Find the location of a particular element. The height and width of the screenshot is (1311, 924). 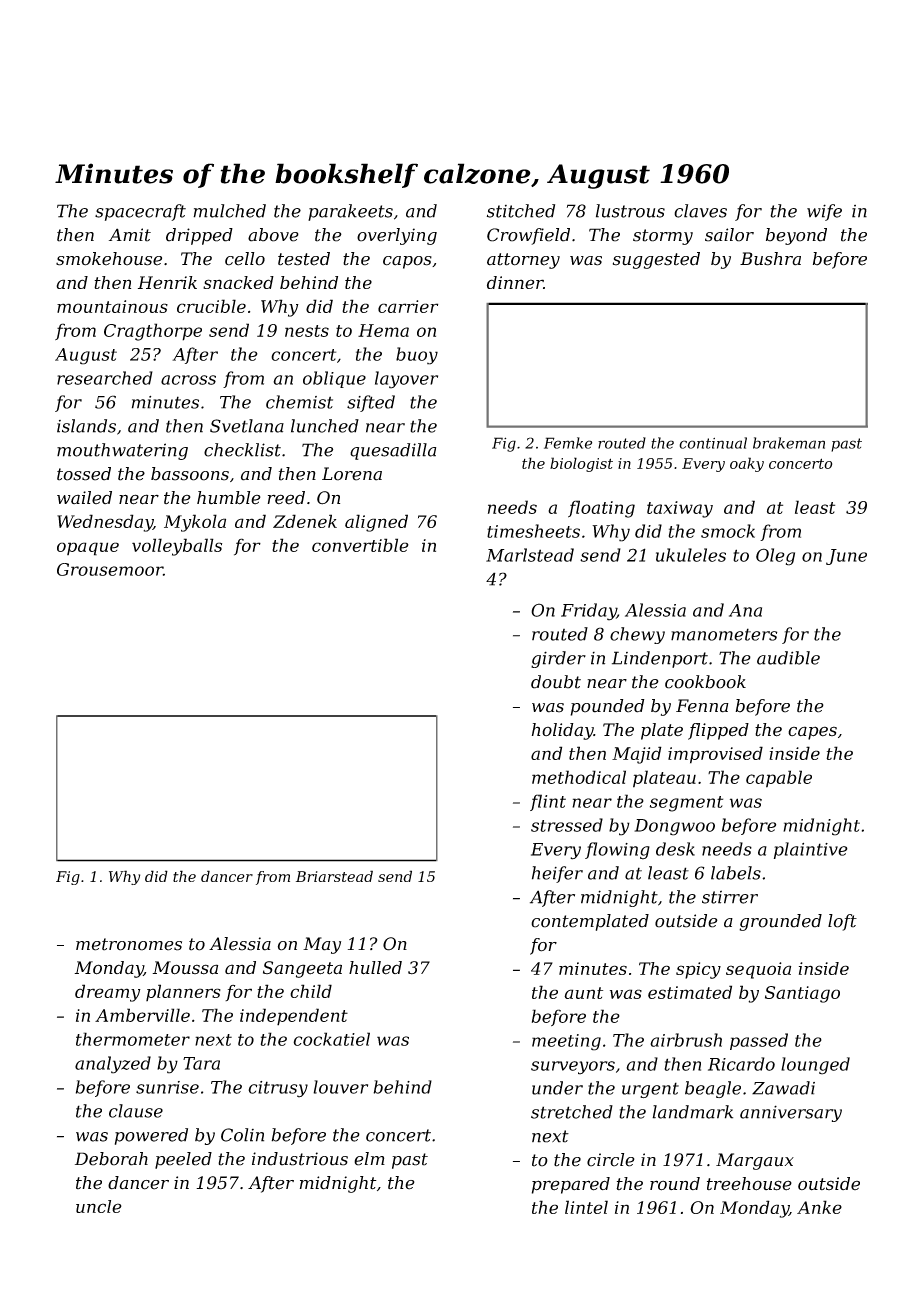

smokehouse is located at coordinates (109, 259).
